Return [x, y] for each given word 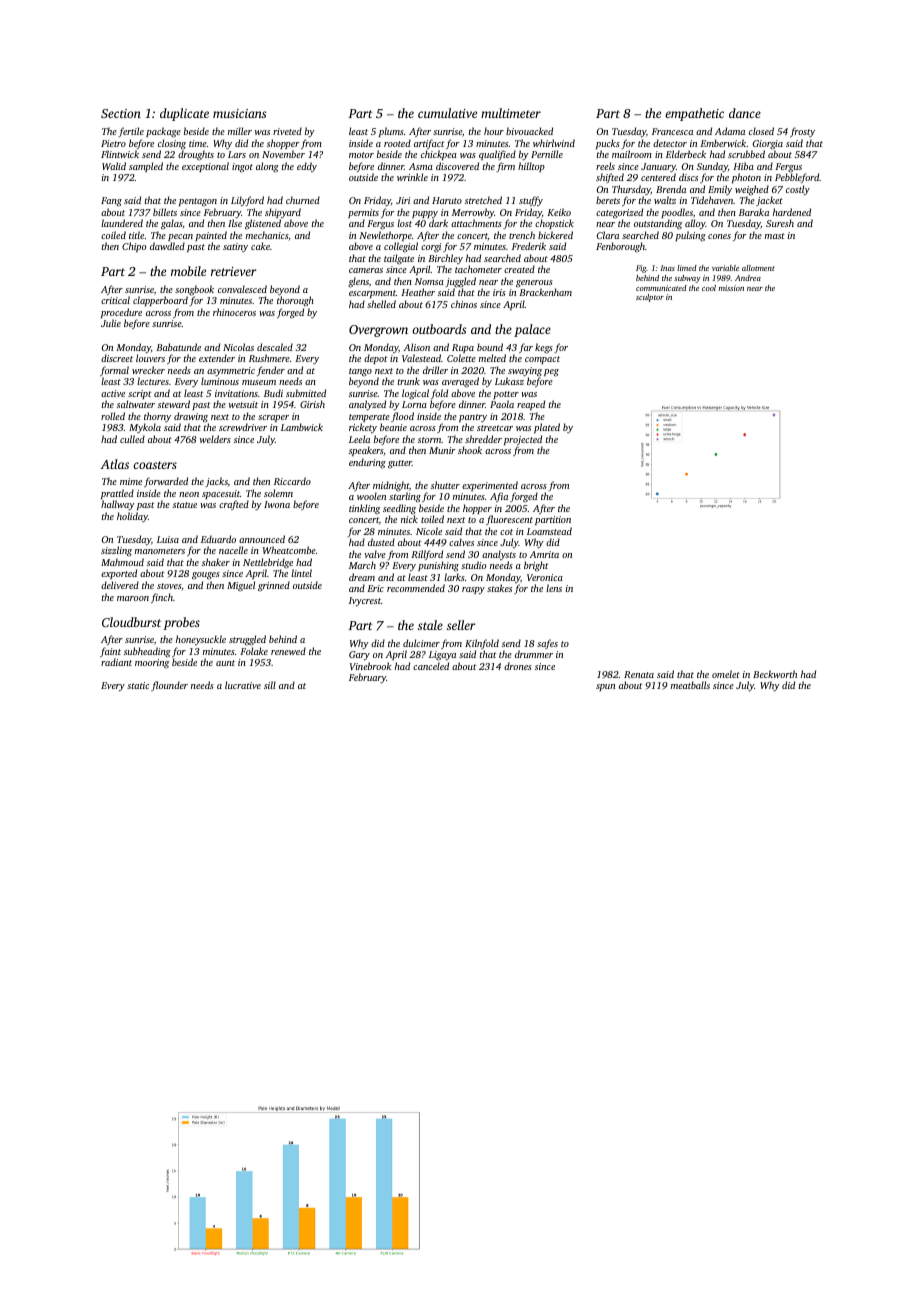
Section [121, 113]
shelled [381, 304]
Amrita [544, 554]
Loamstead [549, 531]
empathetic [694, 114]
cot [506, 532]
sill [270, 685]
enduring [367, 463]
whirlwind [554, 143]
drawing [191, 417]
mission [731, 288]
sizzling [116, 551]
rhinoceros [234, 312]
